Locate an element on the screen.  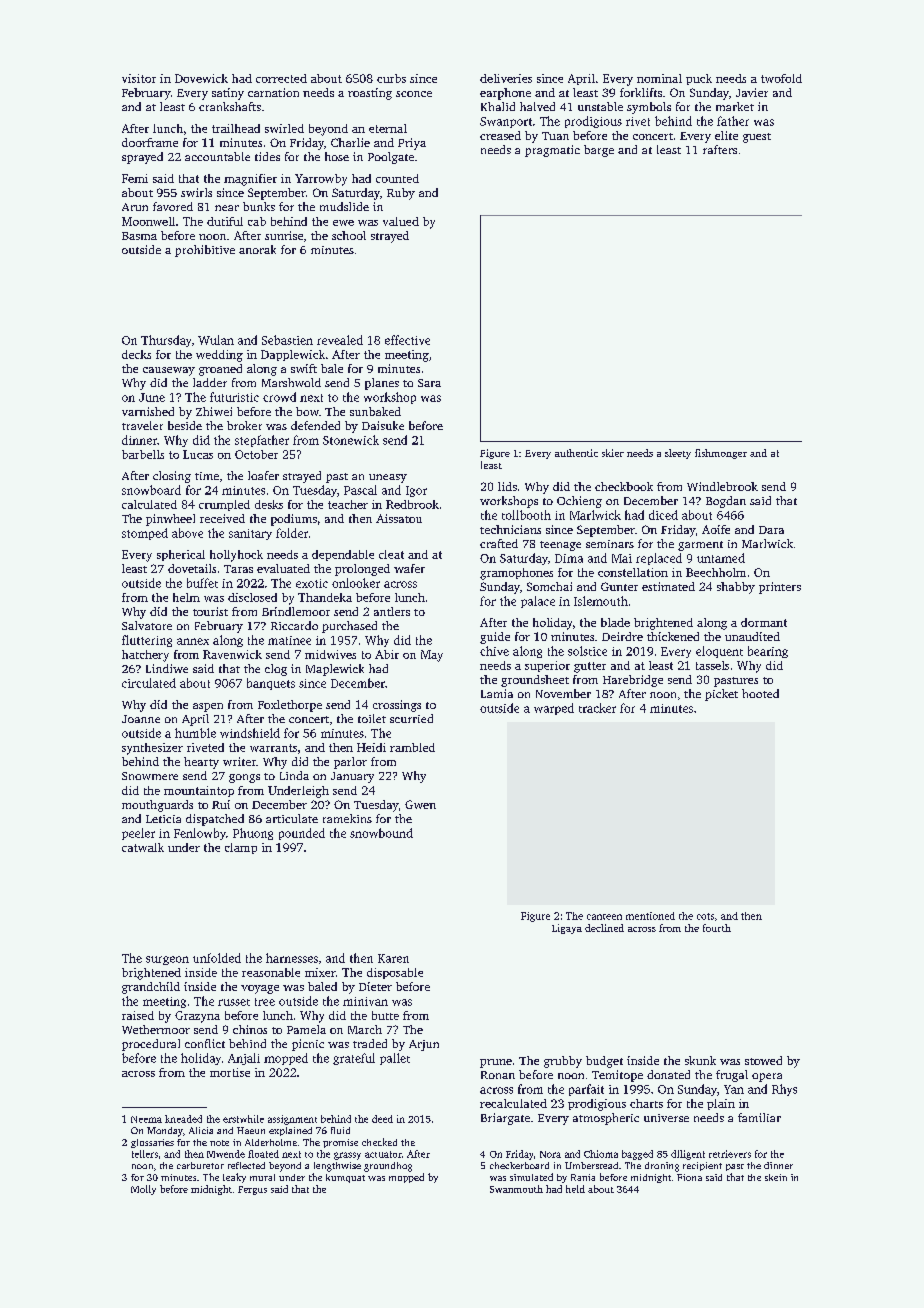
stowed is located at coordinates (763, 1060).
